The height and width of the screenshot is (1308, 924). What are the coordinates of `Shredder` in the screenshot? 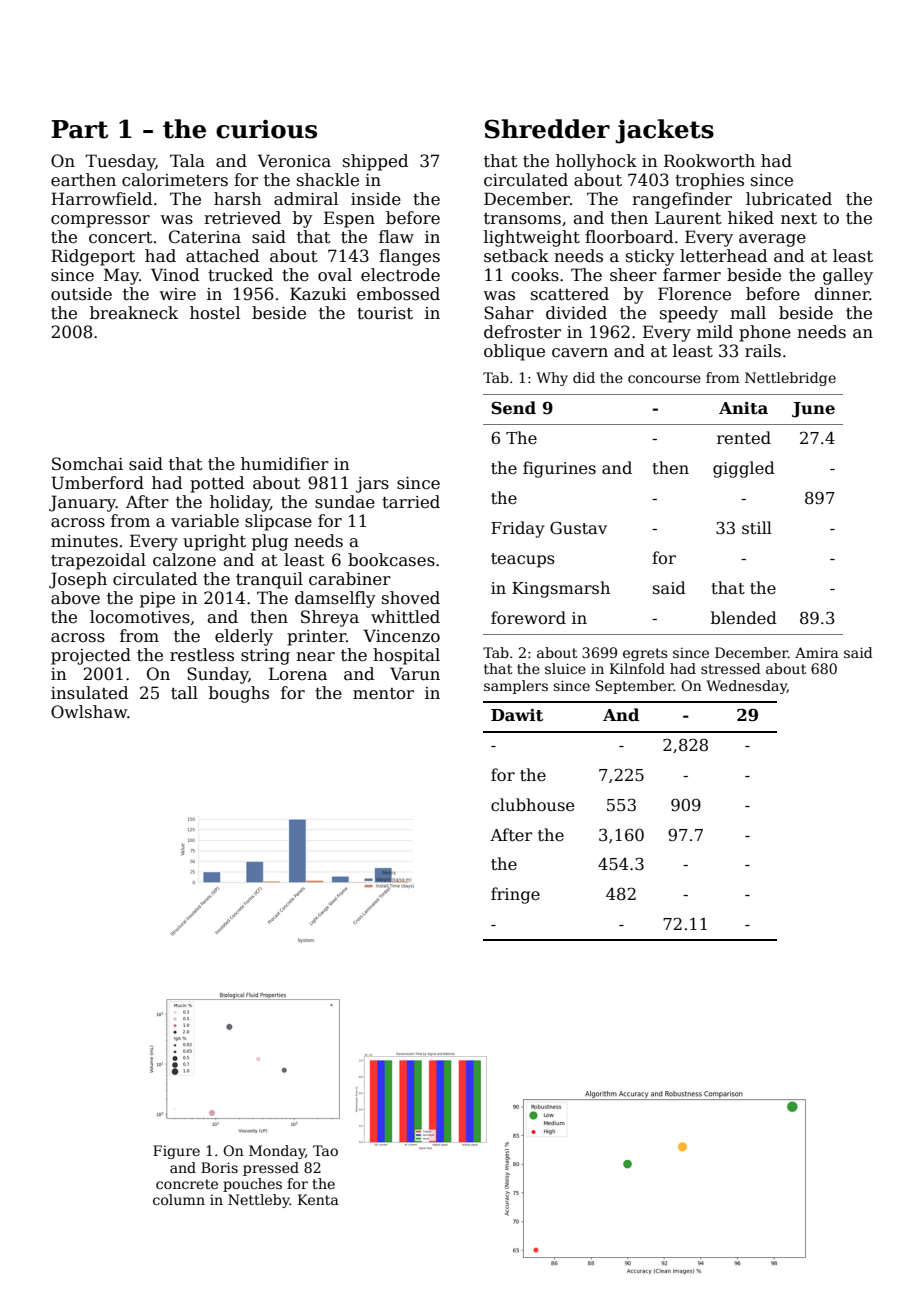 It's located at (547, 129).
